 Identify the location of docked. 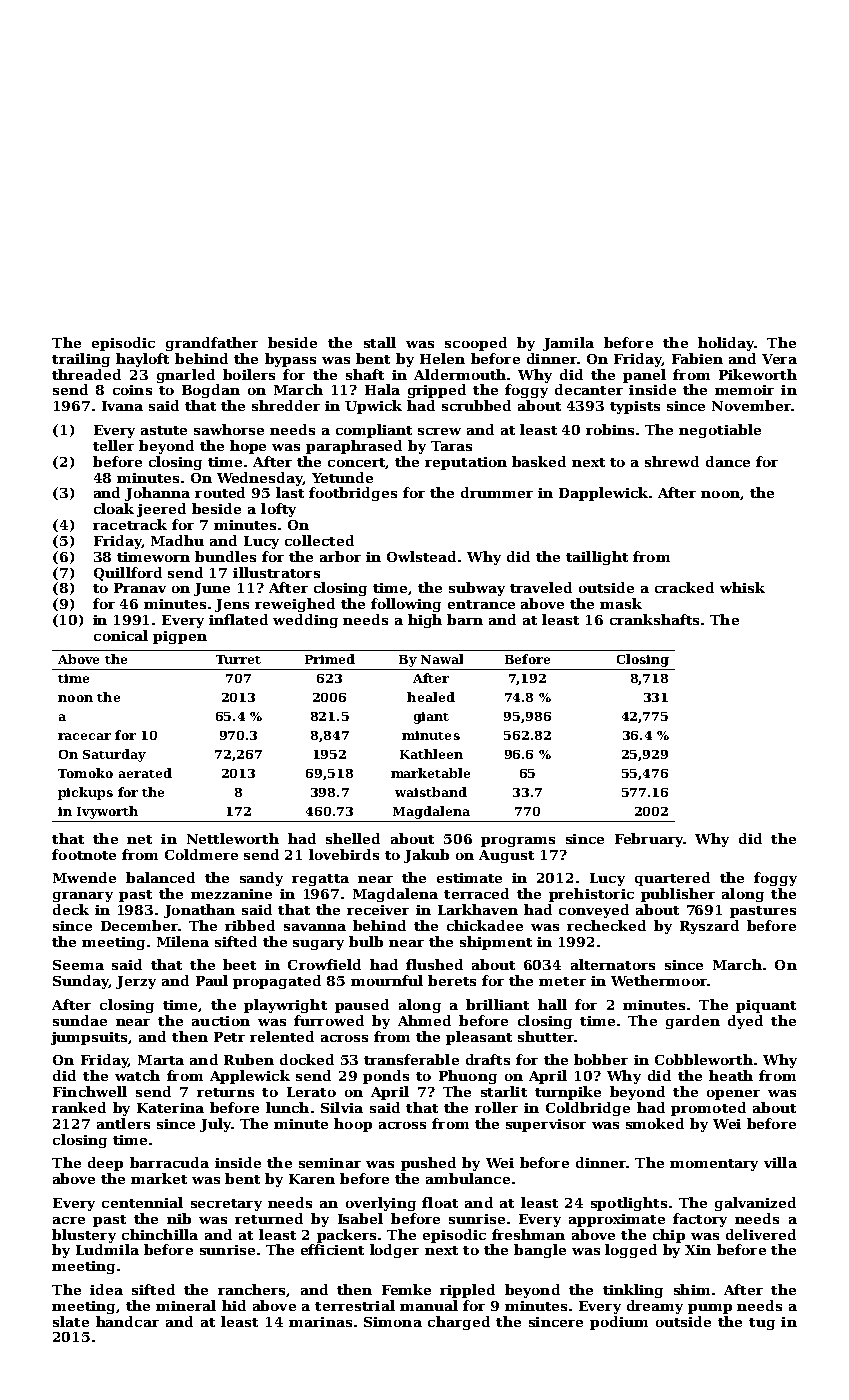
(307, 1059).
